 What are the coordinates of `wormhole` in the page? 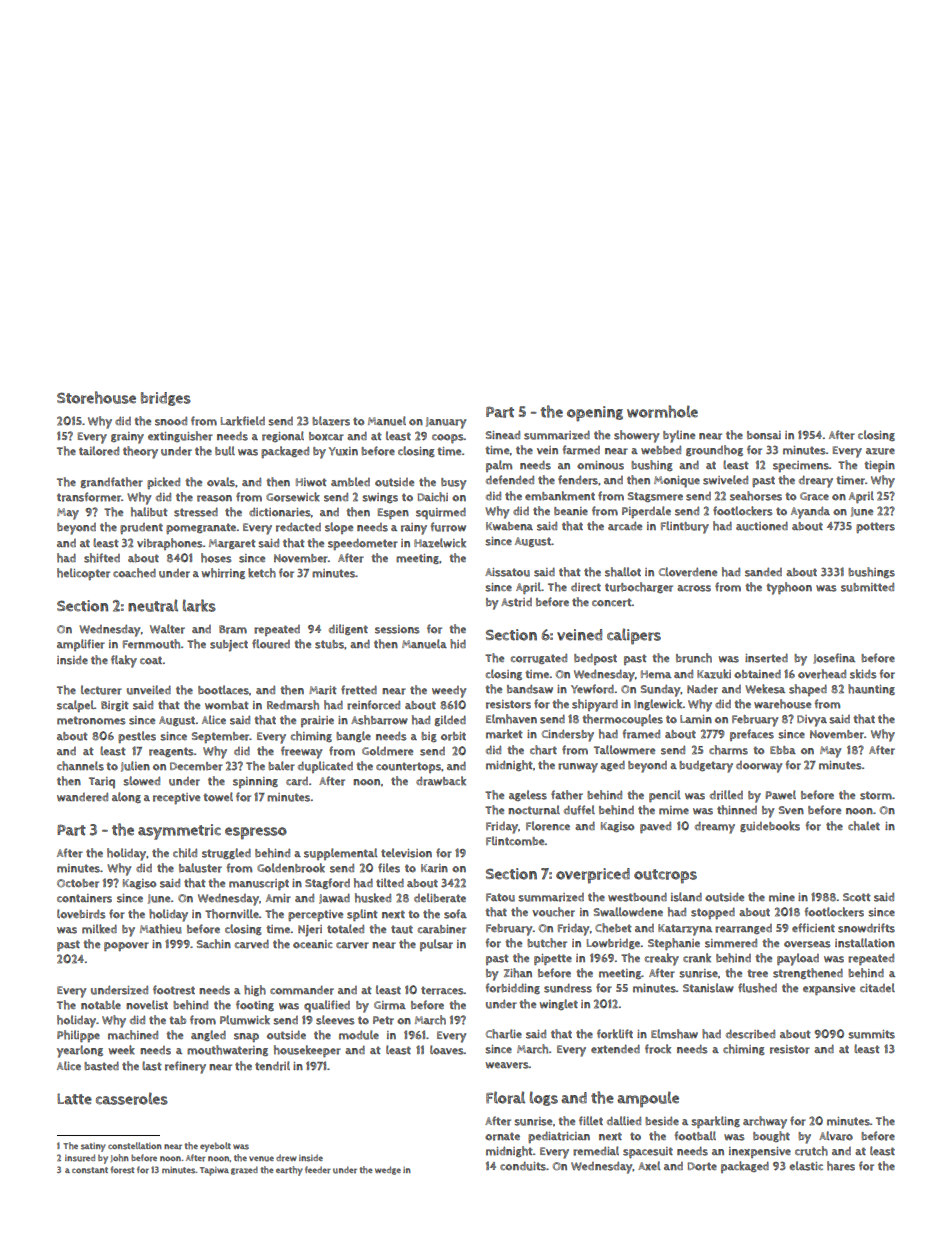 It's located at (662, 411).
